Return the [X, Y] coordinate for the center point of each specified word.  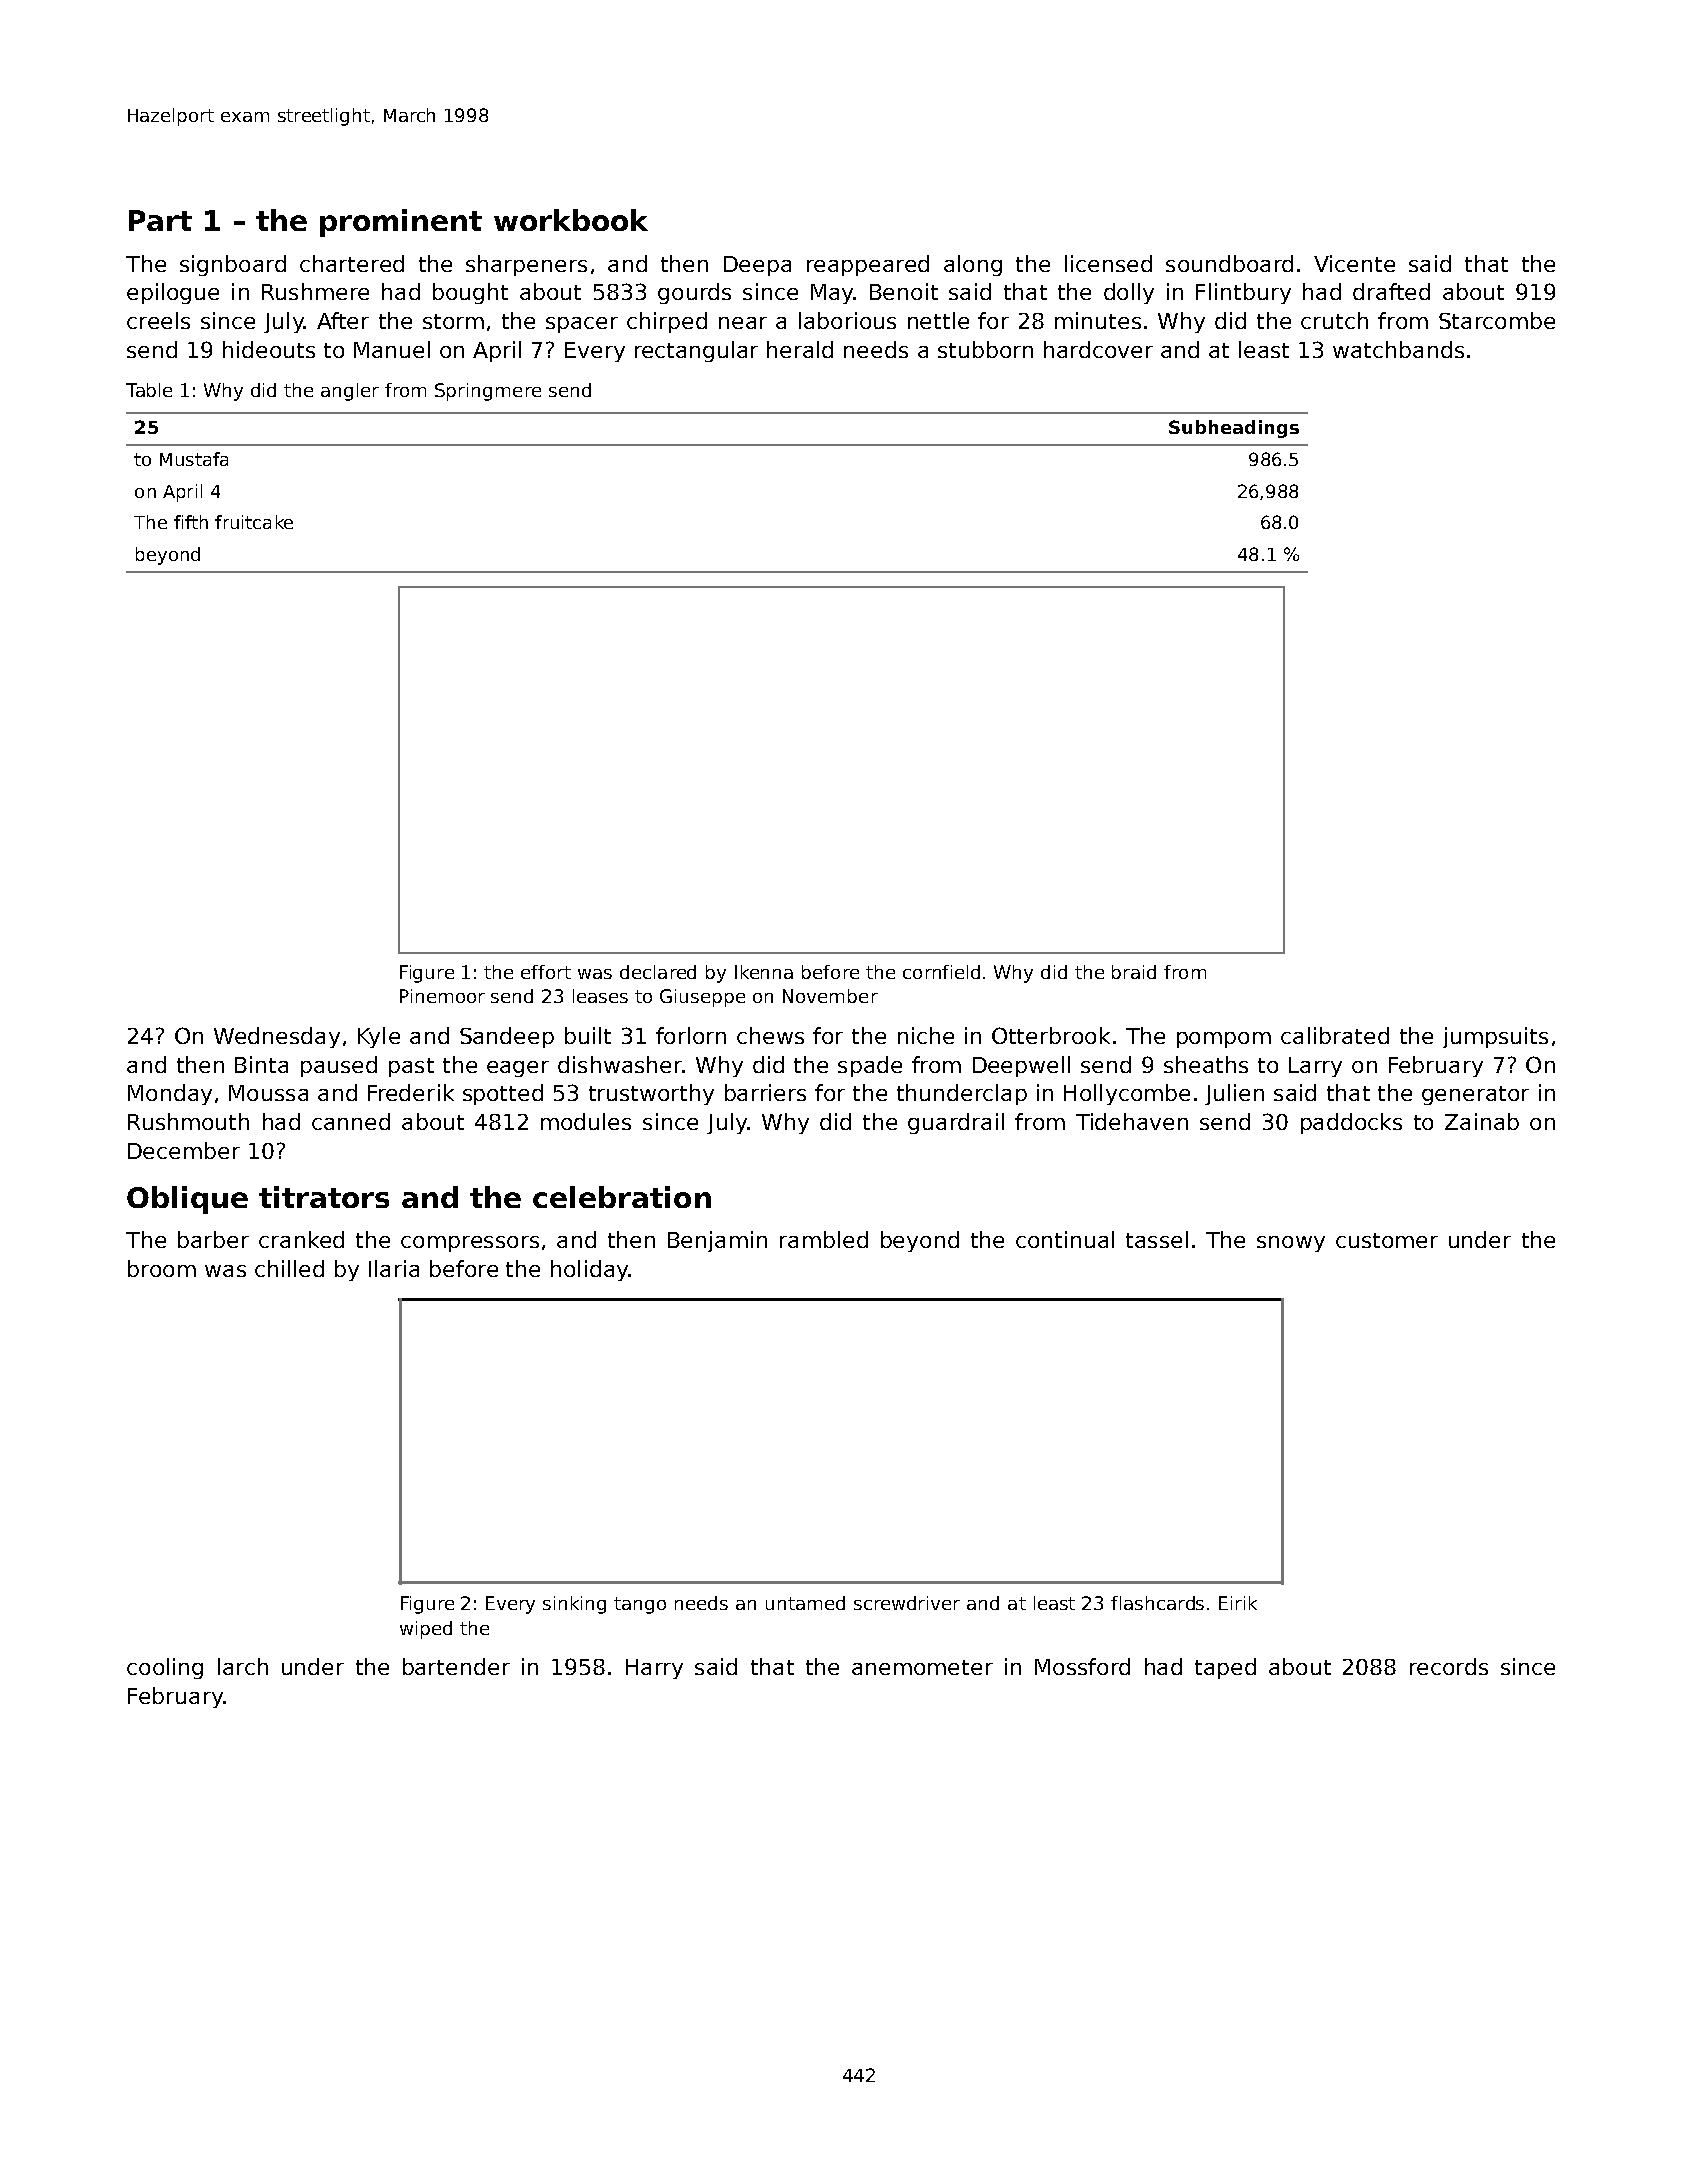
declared [658, 972]
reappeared [868, 265]
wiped [426, 1630]
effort [546, 972]
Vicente [1354, 263]
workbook [571, 220]
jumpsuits [1495, 1037]
